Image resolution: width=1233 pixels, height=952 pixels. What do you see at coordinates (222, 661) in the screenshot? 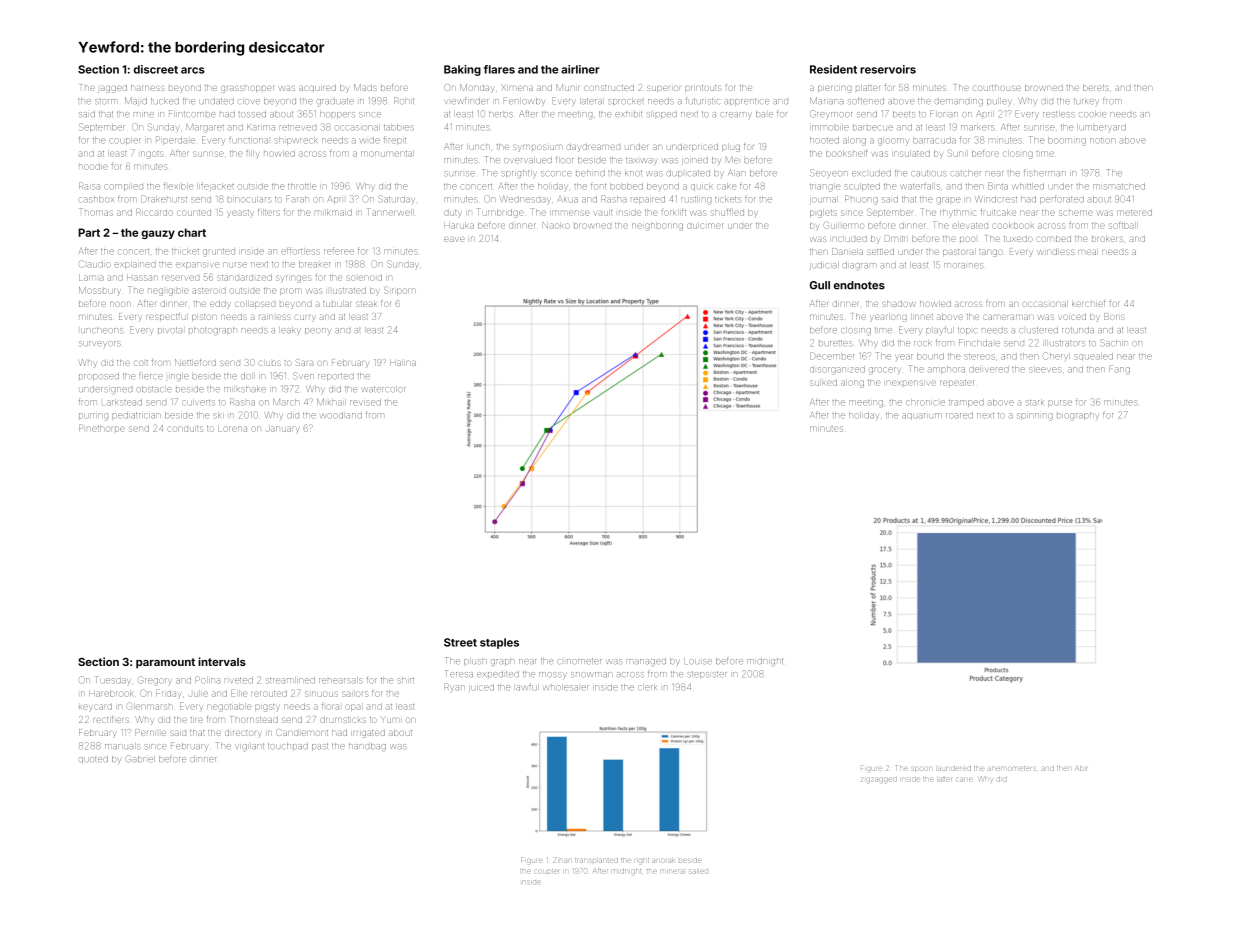
I see `intervals` at bounding box center [222, 661].
